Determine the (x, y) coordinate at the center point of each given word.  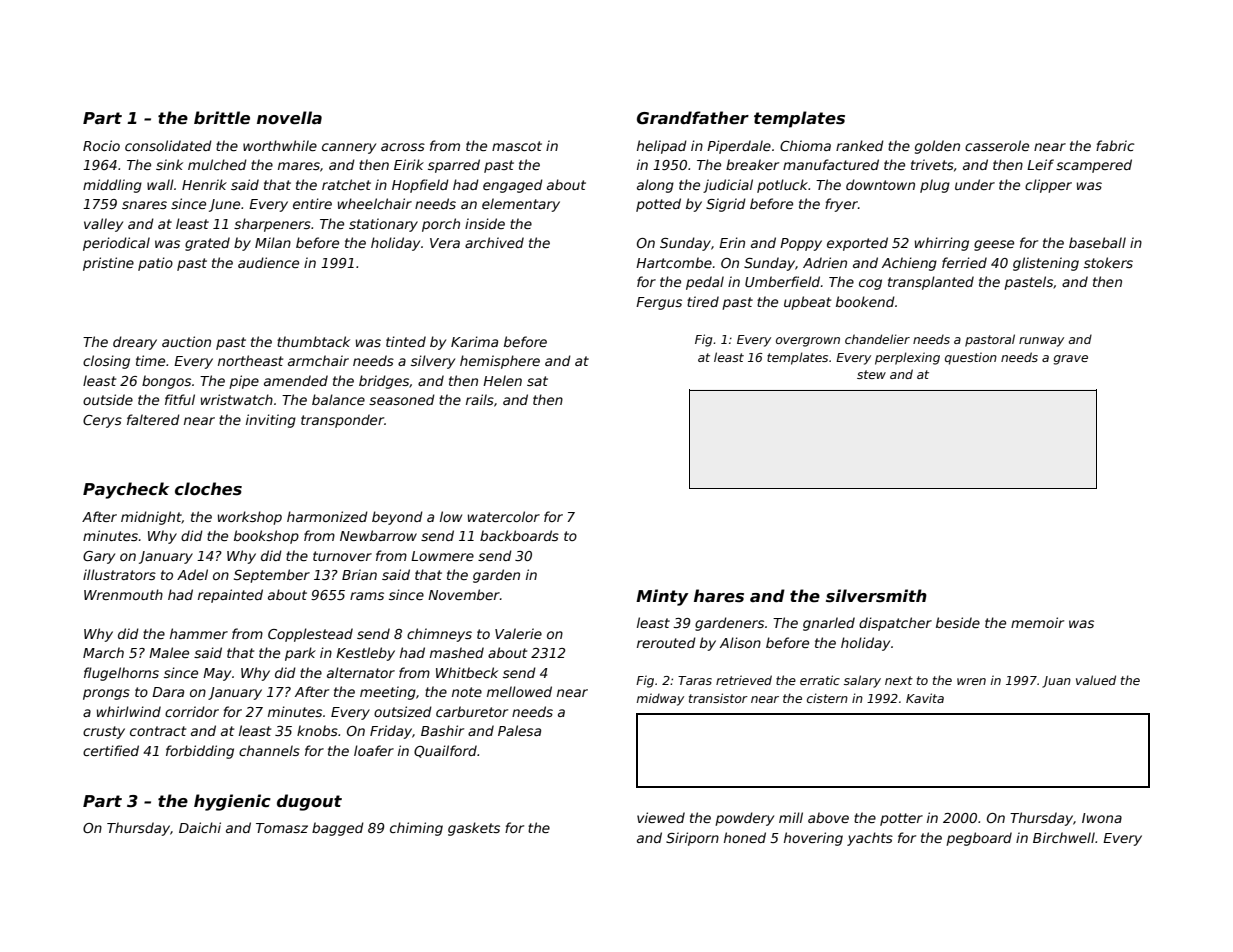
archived (494, 242)
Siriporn (692, 839)
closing (106, 362)
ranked (860, 145)
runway (1041, 342)
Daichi (200, 827)
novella (289, 118)
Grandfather (693, 118)
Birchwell (1064, 837)
